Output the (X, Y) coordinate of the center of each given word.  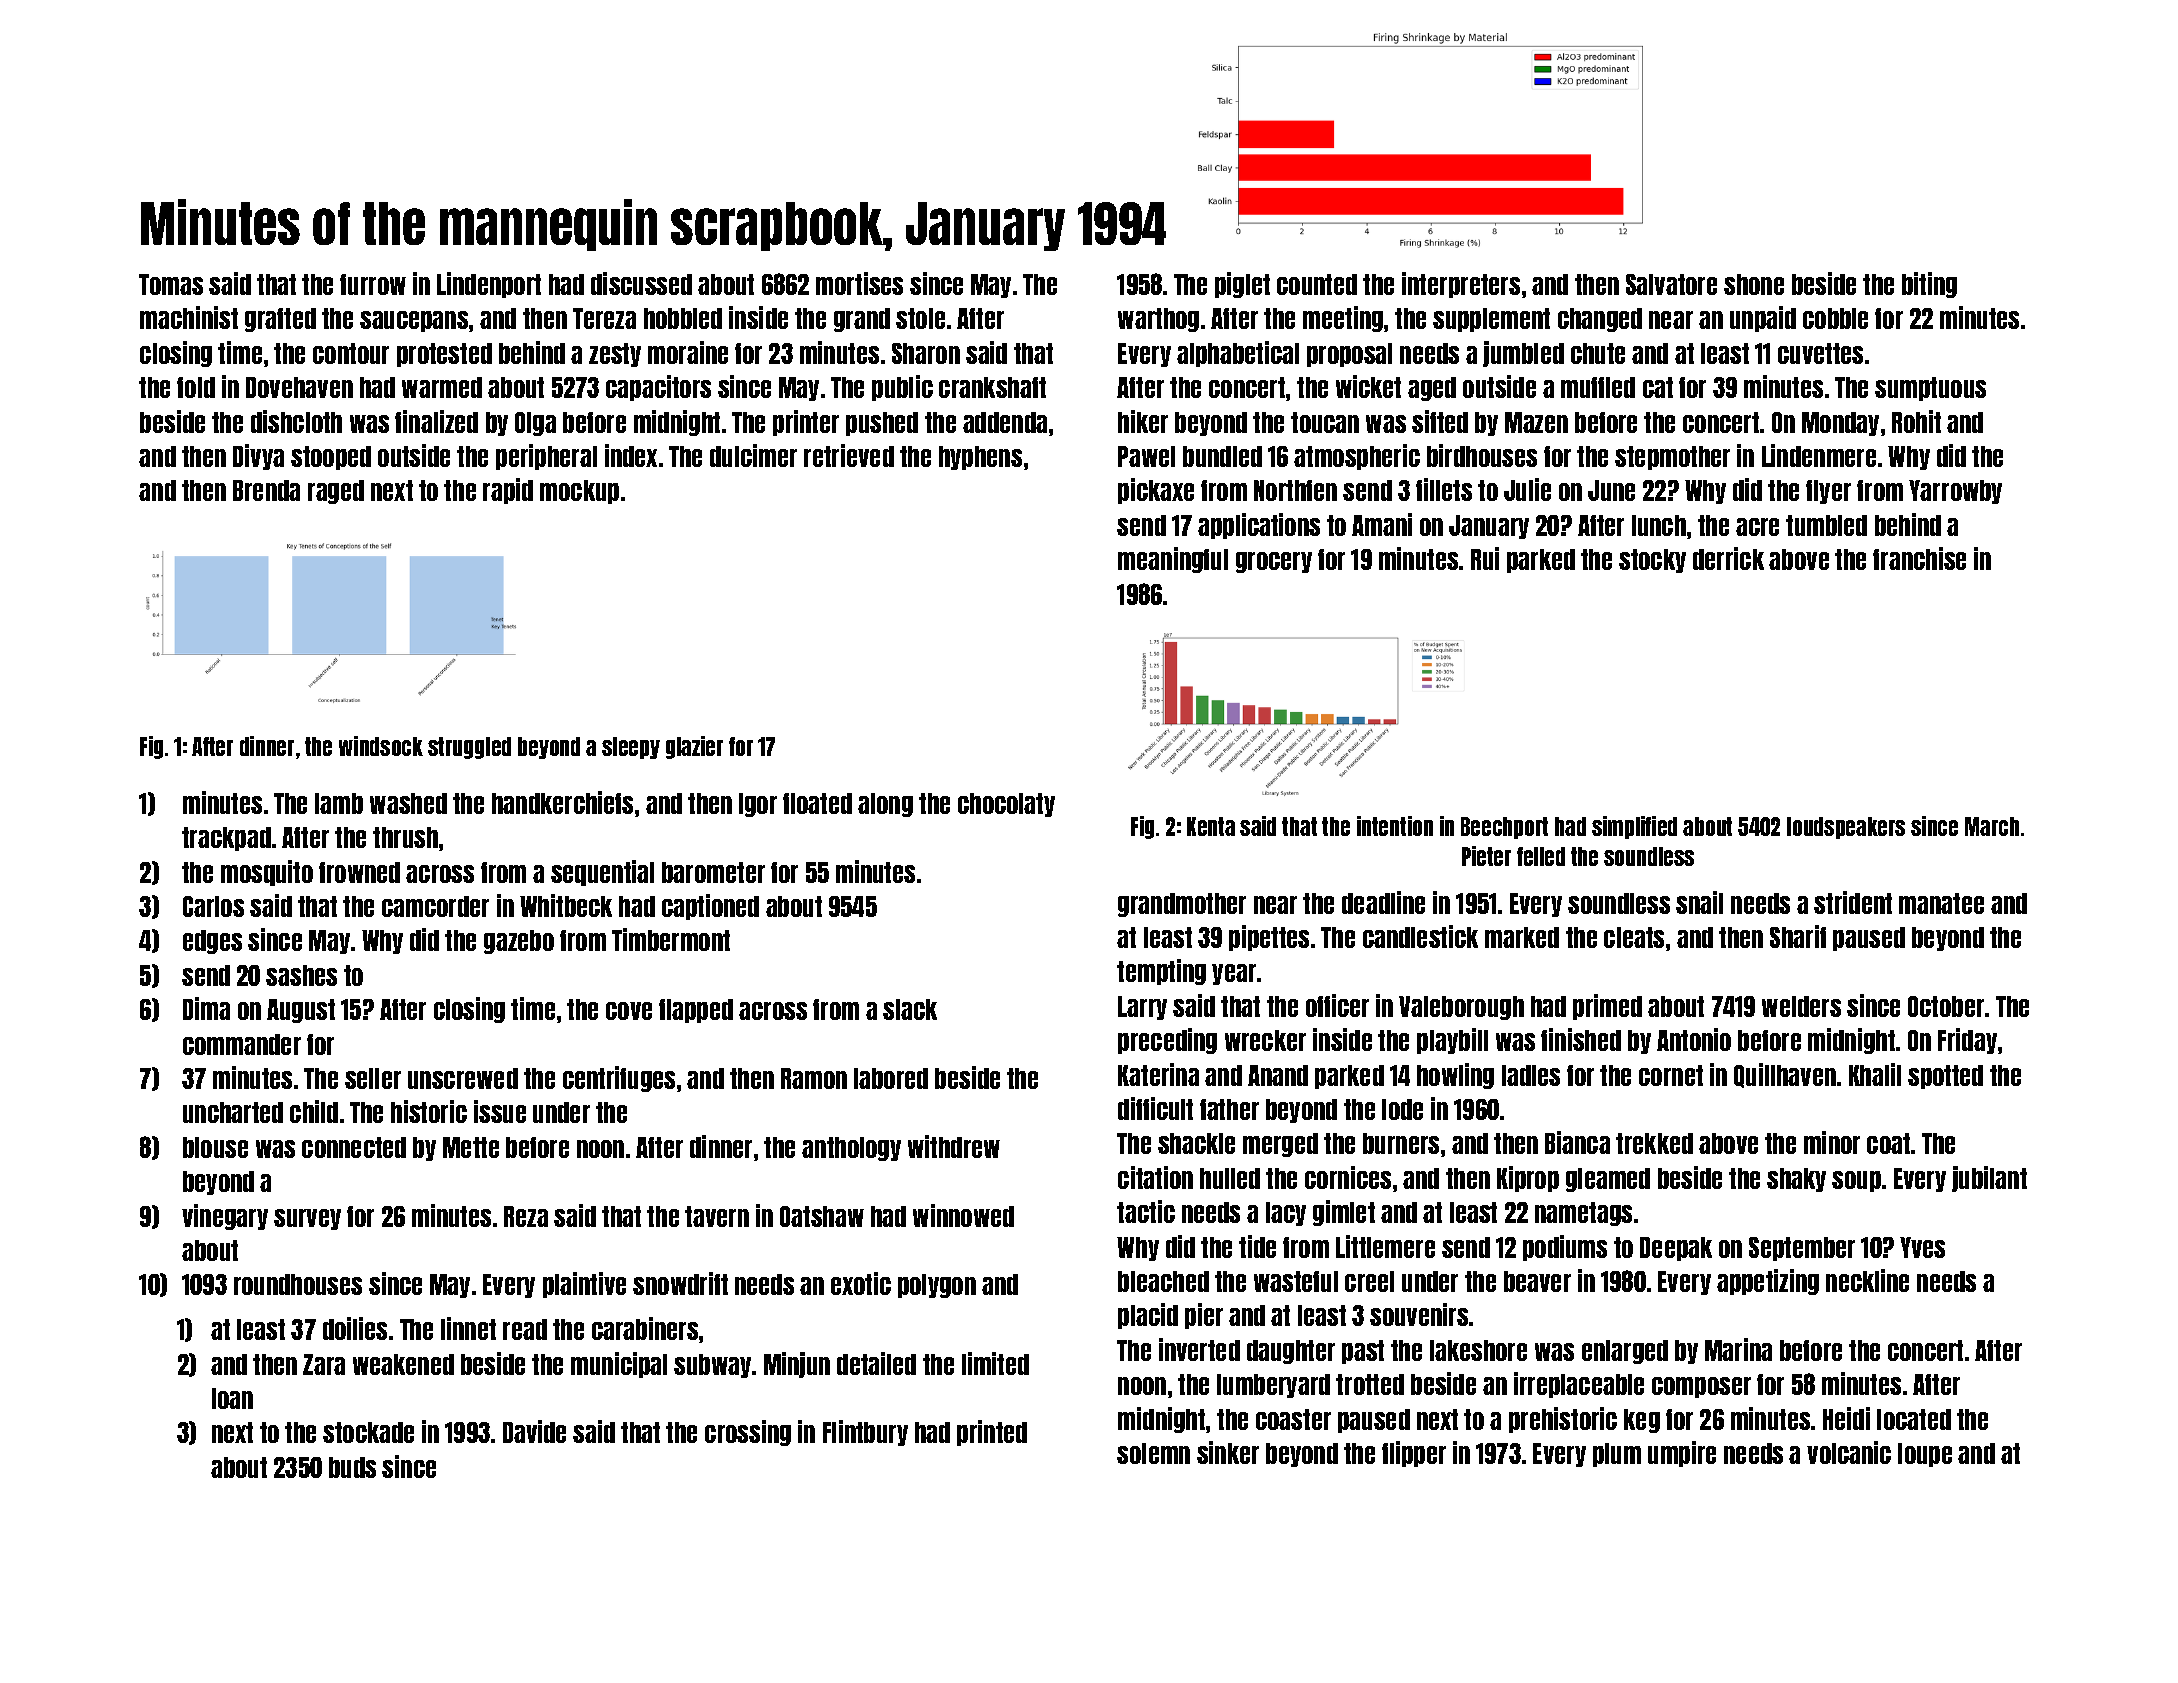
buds (352, 1467)
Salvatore (1671, 284)
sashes (301, 975)
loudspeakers (1846, 828)
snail (1699, 902)
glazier (694, 747)
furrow (373, 284)
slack (910, 1009)
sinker (1228, 1452)
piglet (1242, 285)
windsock (381, 746)
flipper (1414, 1454)
